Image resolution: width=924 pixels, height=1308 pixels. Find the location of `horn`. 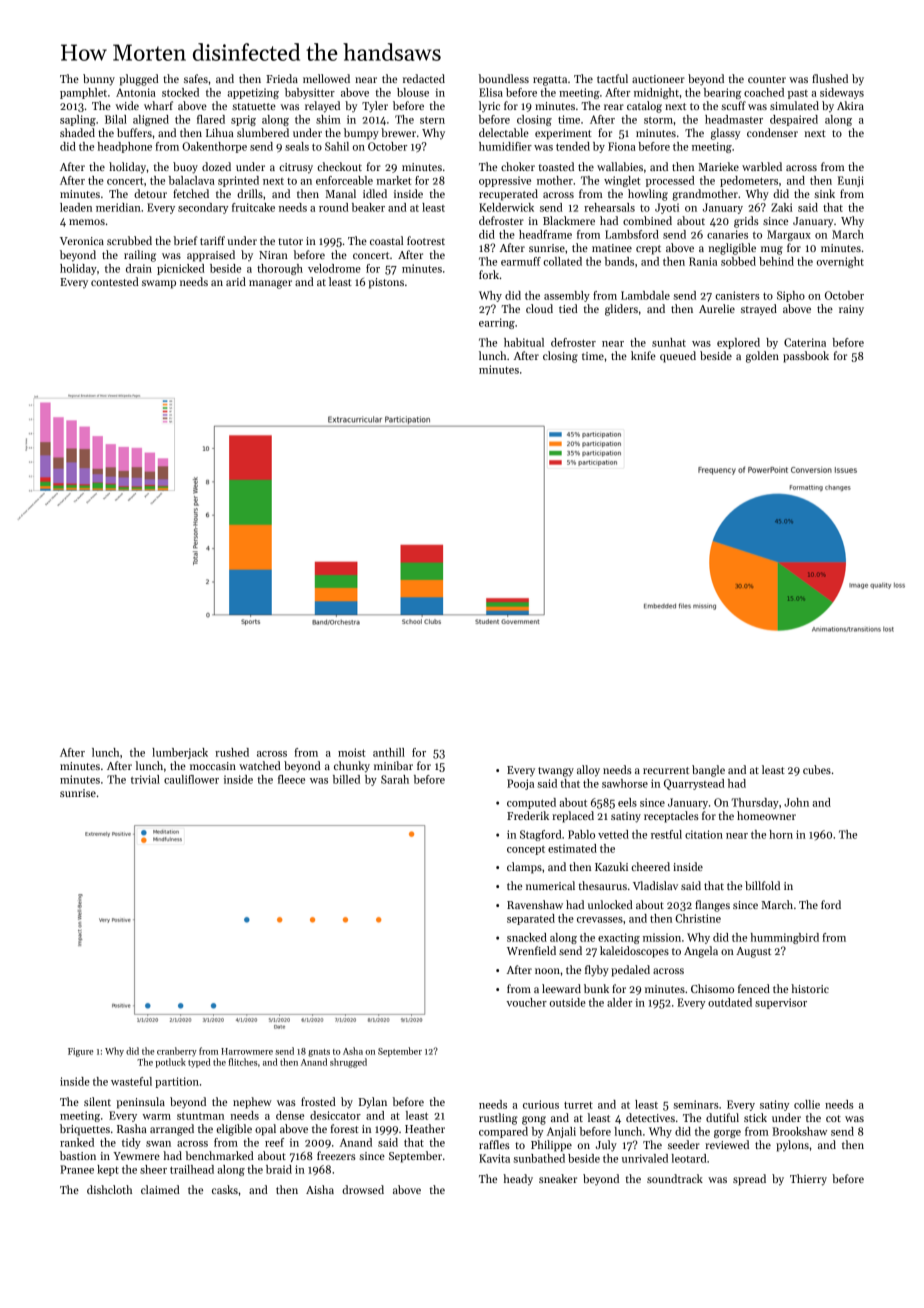

horn is located at coordinates (781, 834).
